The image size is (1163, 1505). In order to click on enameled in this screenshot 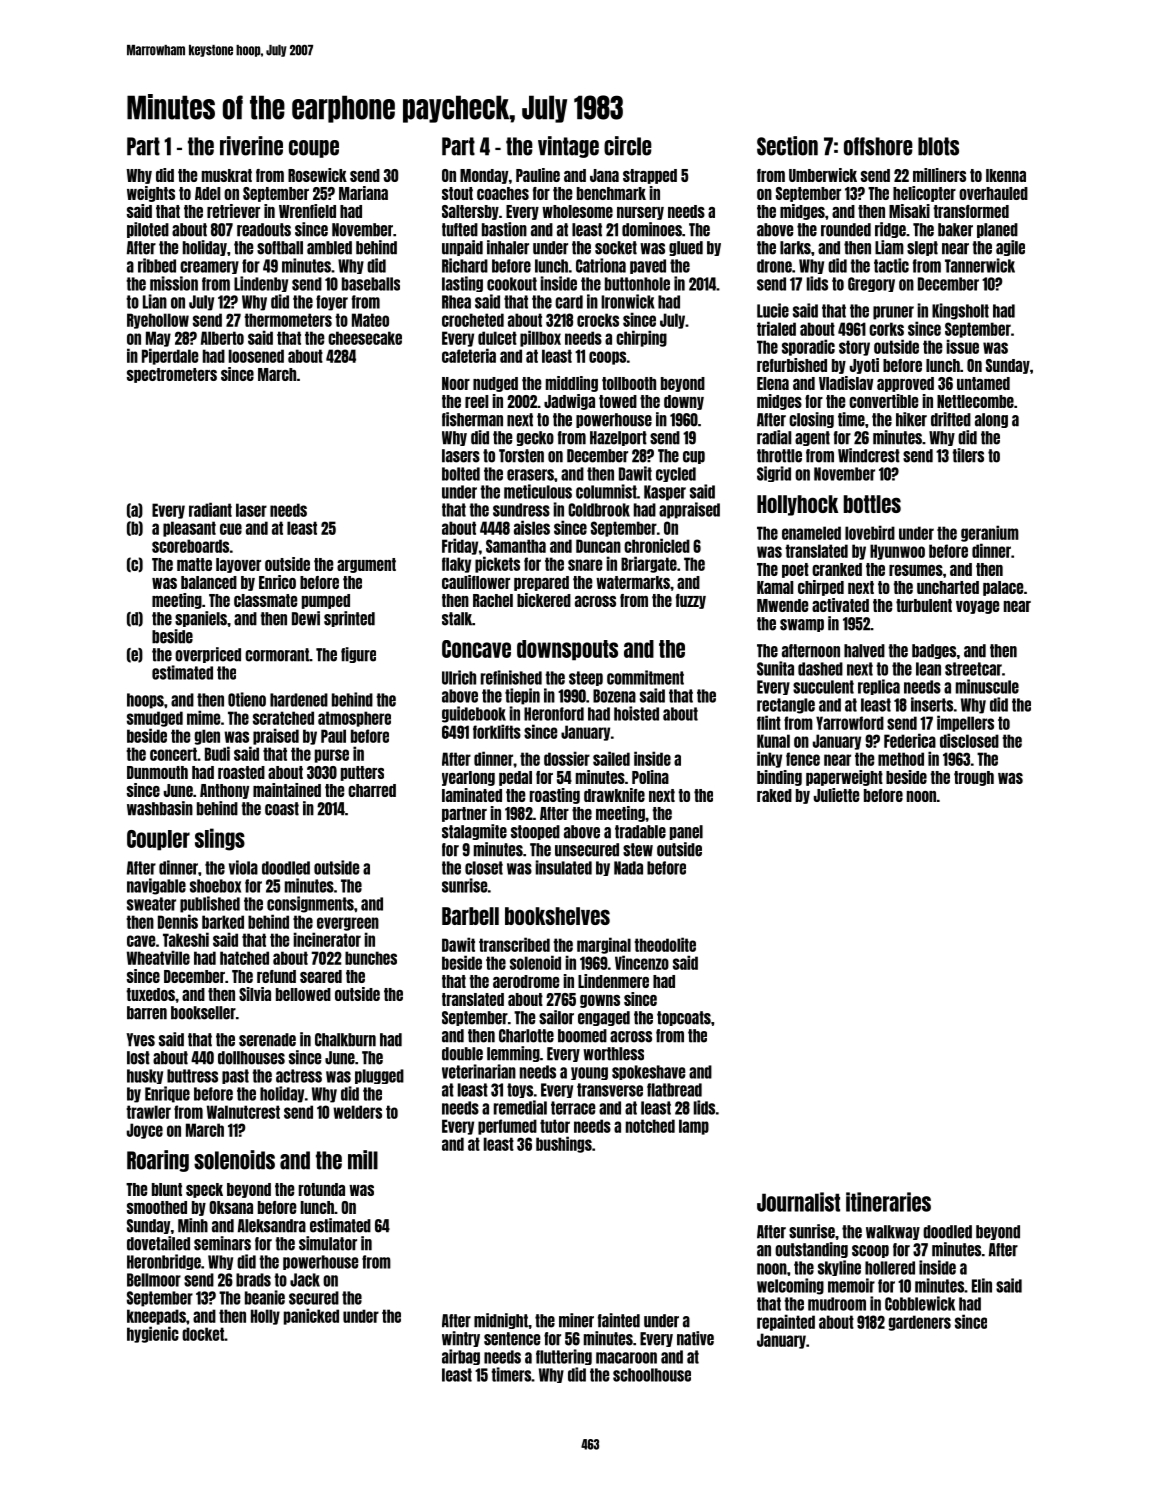, I will do `click(811, 533)`.
